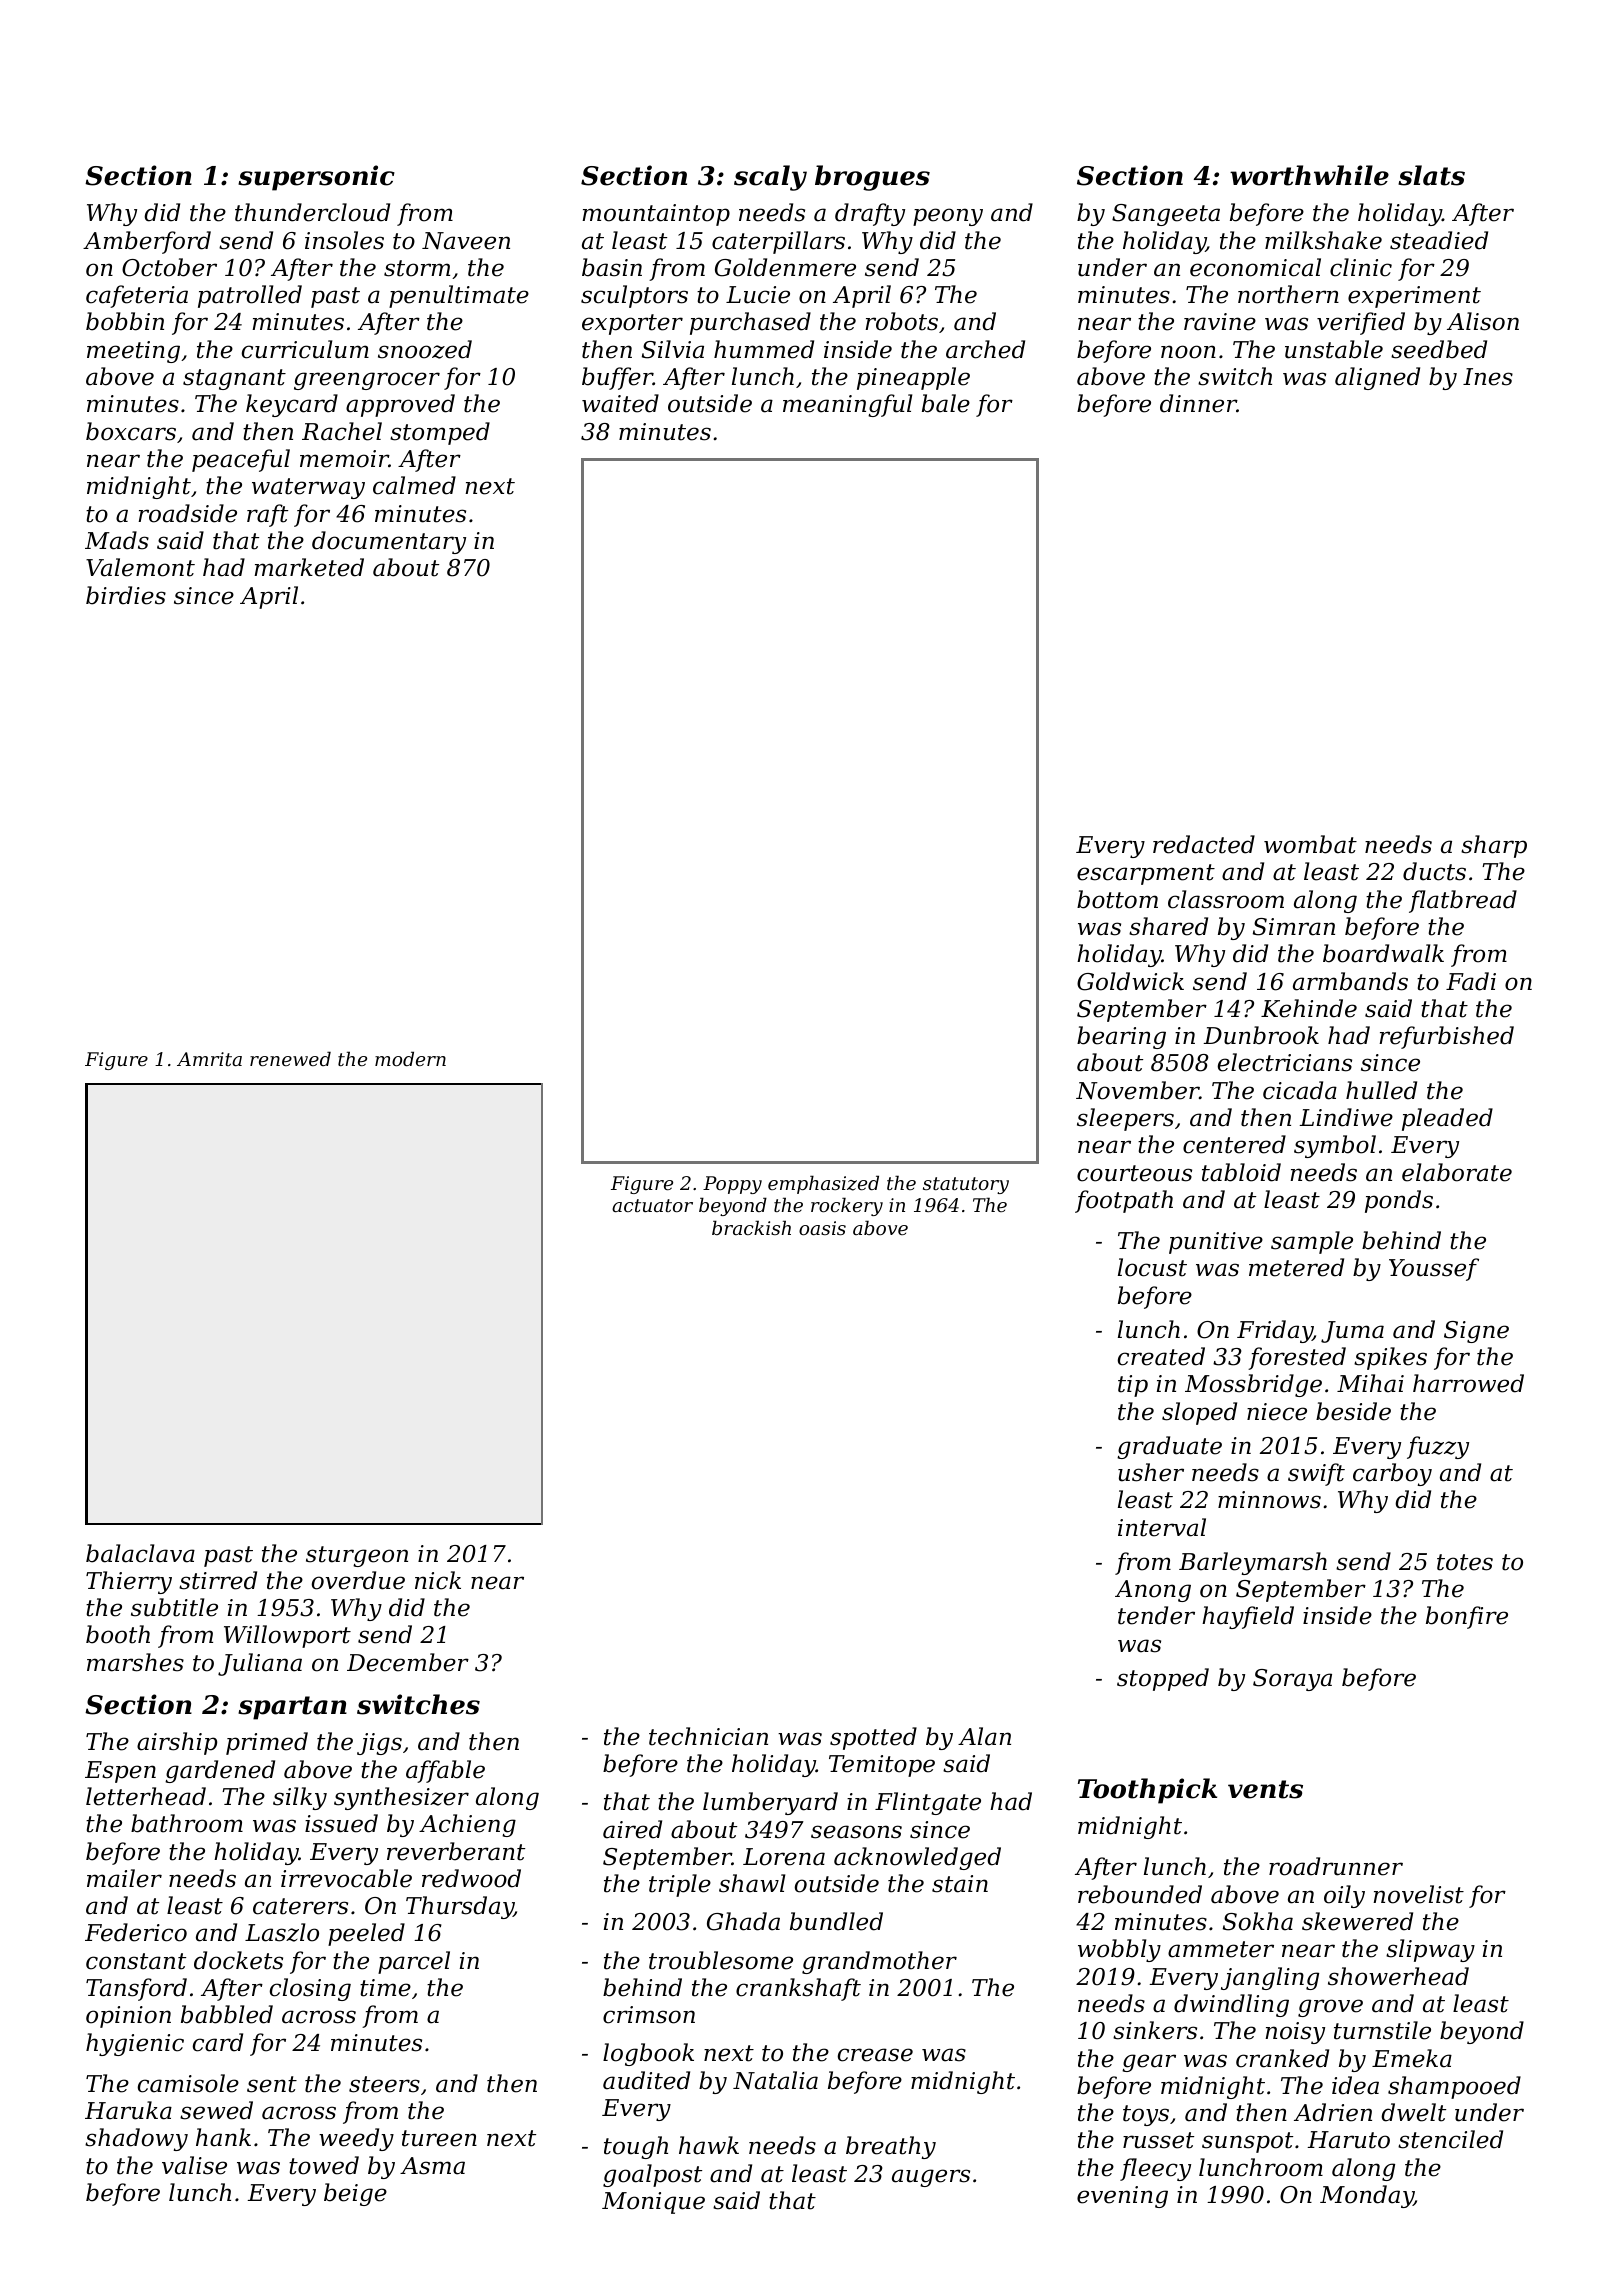 This screenshot has height=2292, width=1620. Describe the element at coordinates (414, 485) in the screenshot. I see `calmed` at that location.
